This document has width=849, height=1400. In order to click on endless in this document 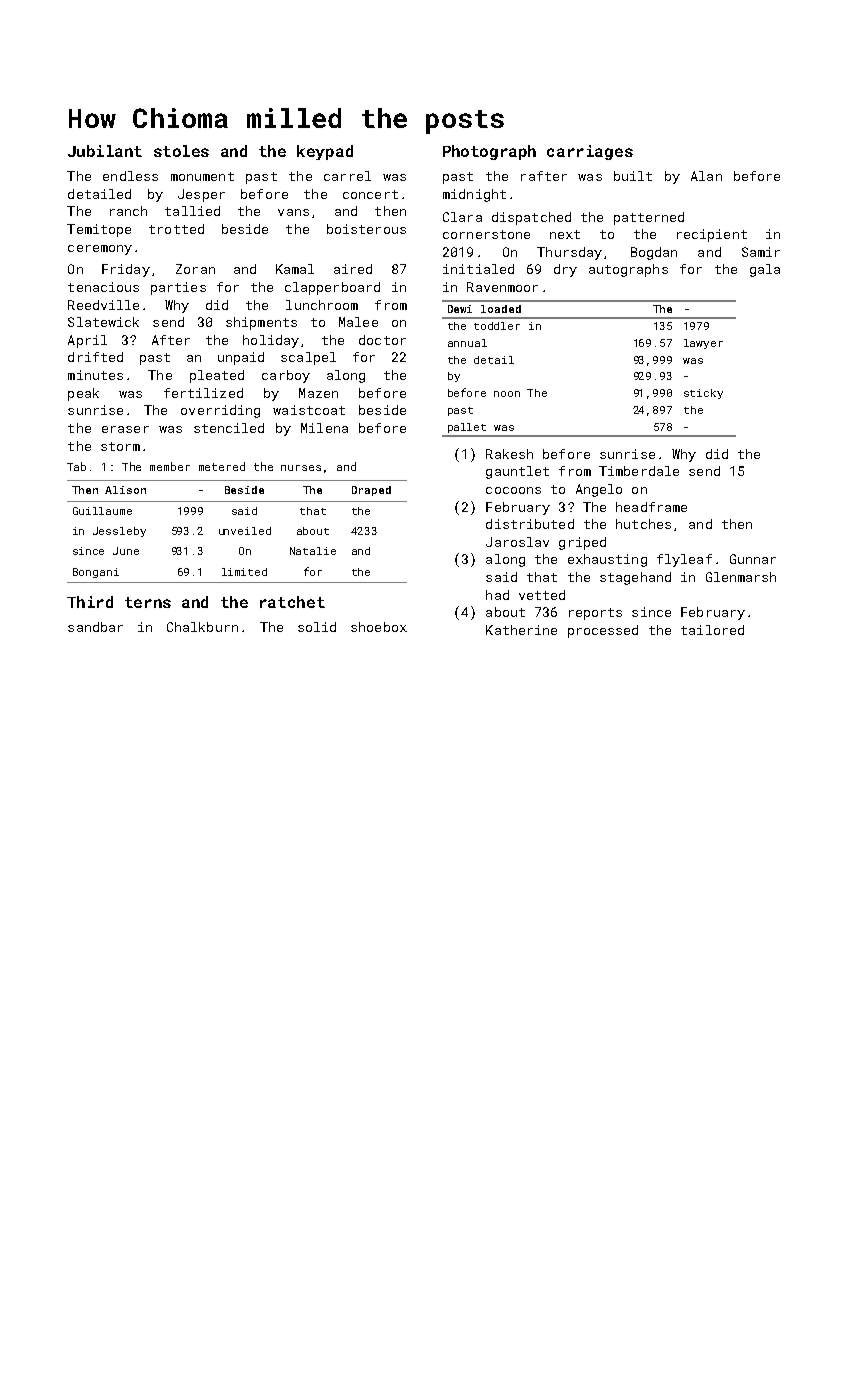, I will do `click(130, 176)`.
